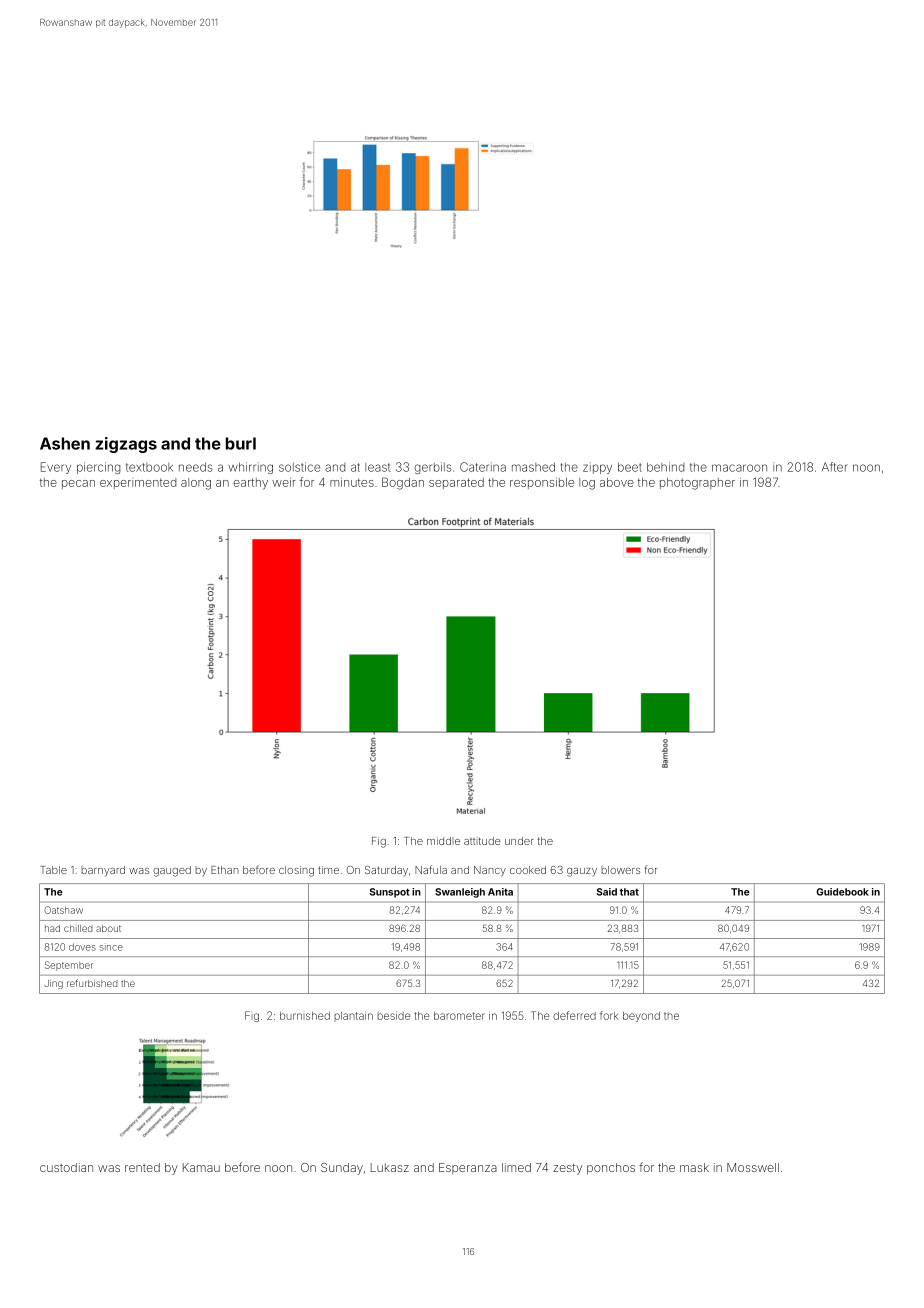 The height and width of the screenshot is (1308, 924). I want to click on attitude, so click(482, 841).
